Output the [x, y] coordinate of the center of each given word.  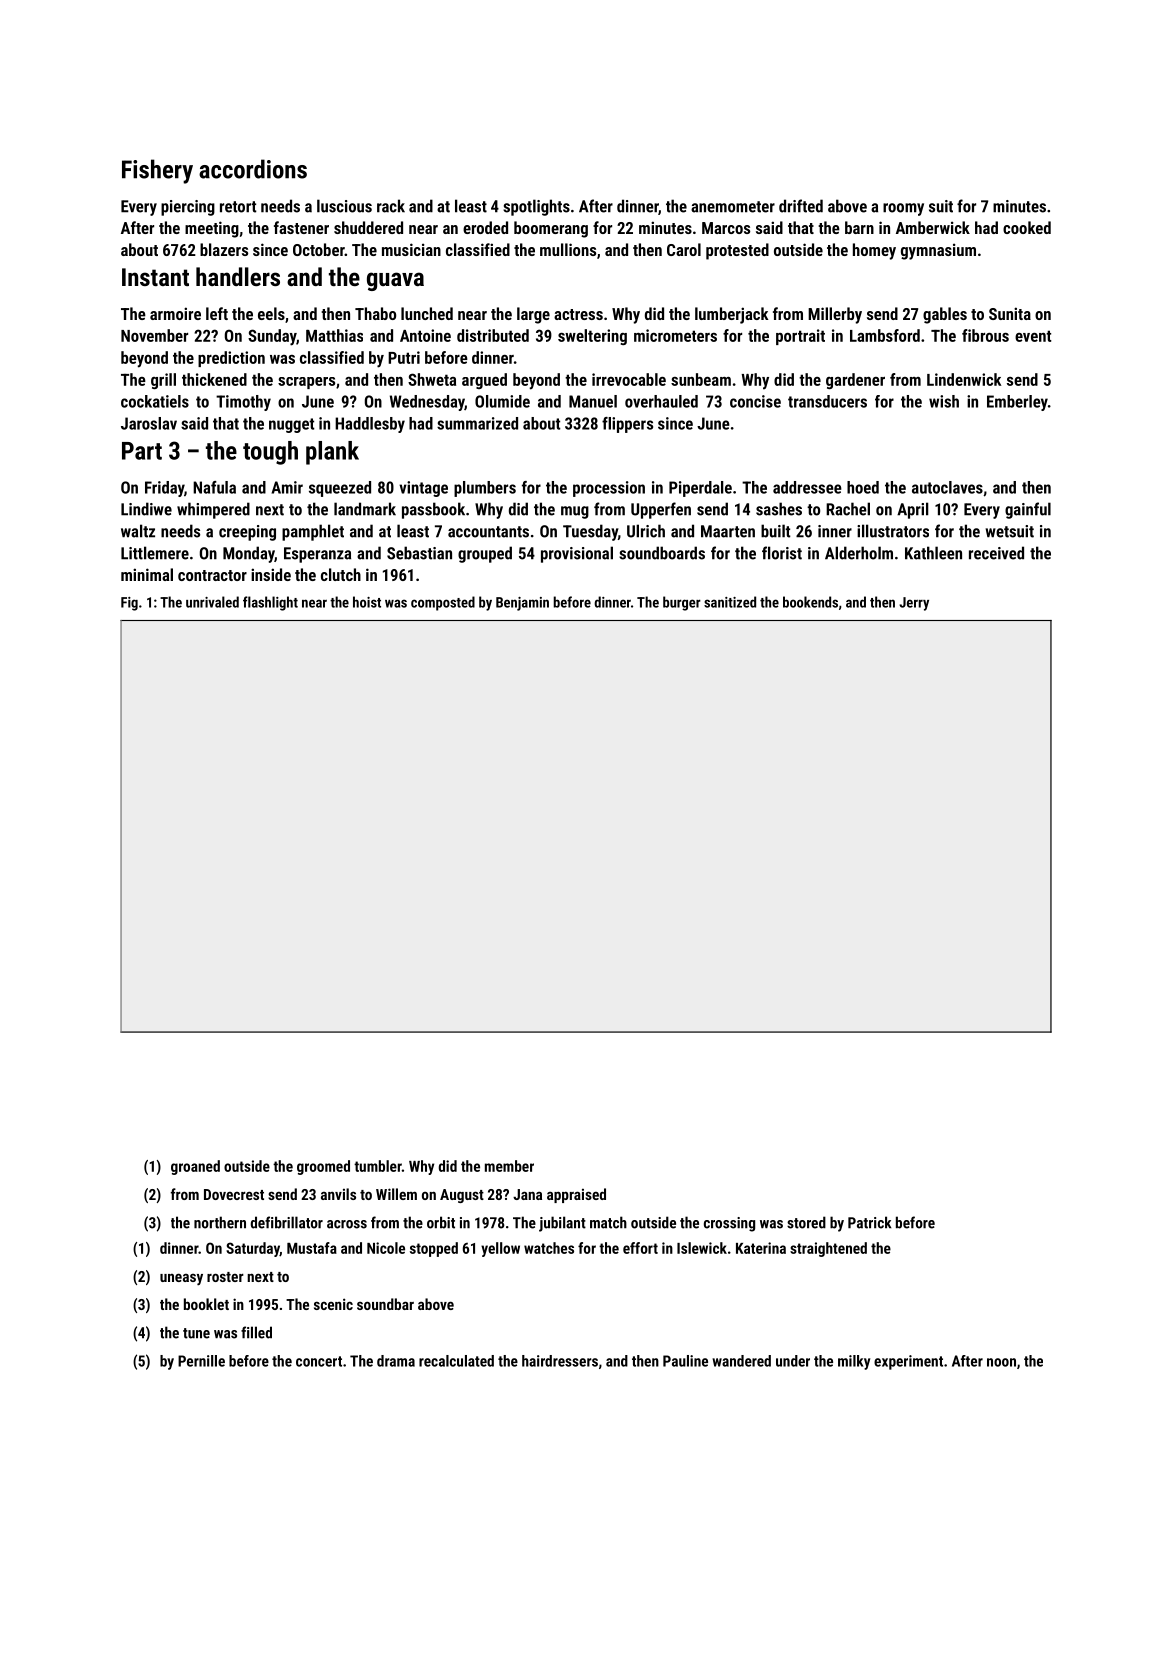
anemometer [733, 207]
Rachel [848, 509]
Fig [129, 604]
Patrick [869, 1222]
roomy [903, 209]
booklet [206, 1304]
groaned [195, 1167]
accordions [253, 169]
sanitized [730, 602]
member [509, 1166]
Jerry [914, 604]
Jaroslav [149, 423]
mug [575, 512]
